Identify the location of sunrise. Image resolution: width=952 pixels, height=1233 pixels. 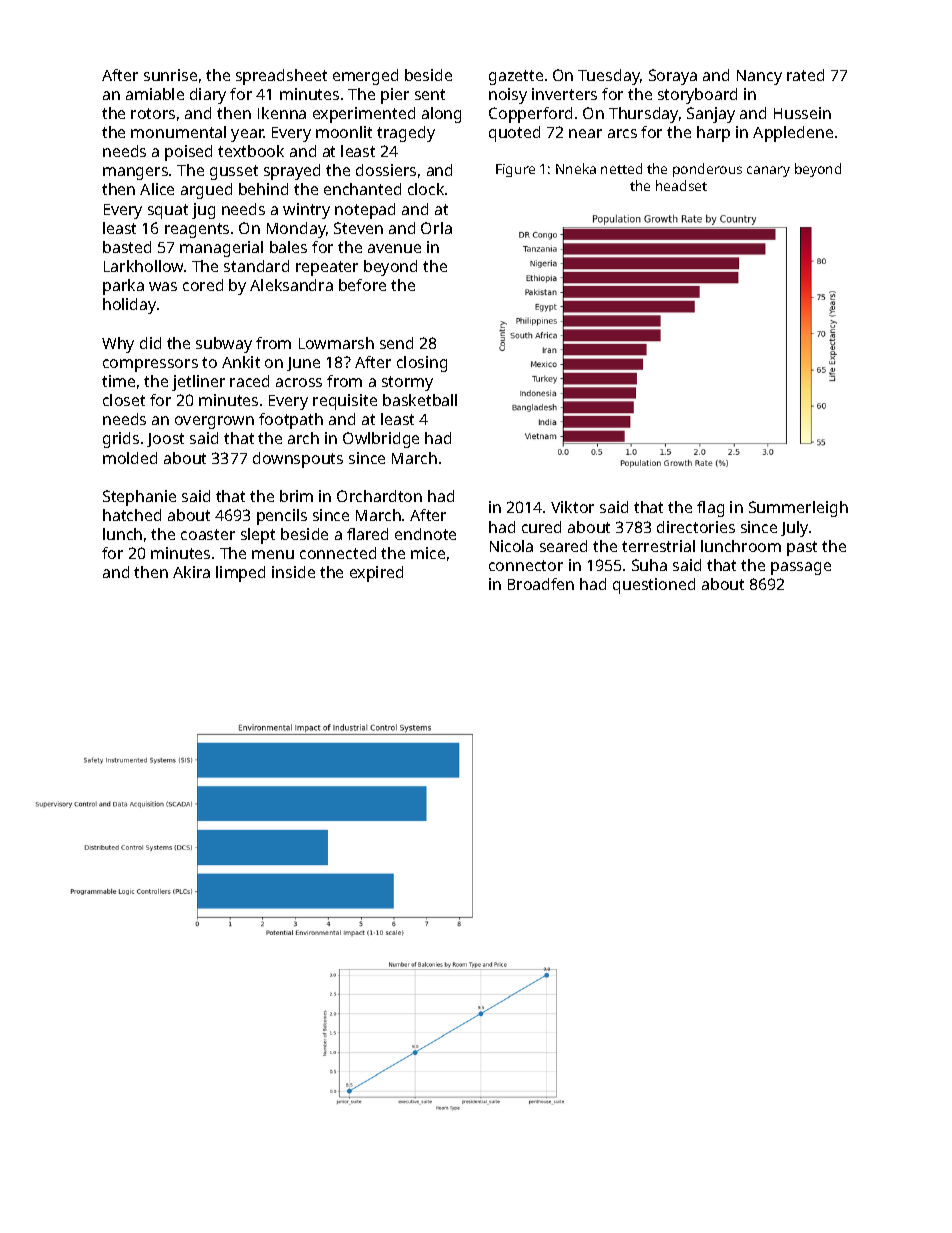
(170, 75).
